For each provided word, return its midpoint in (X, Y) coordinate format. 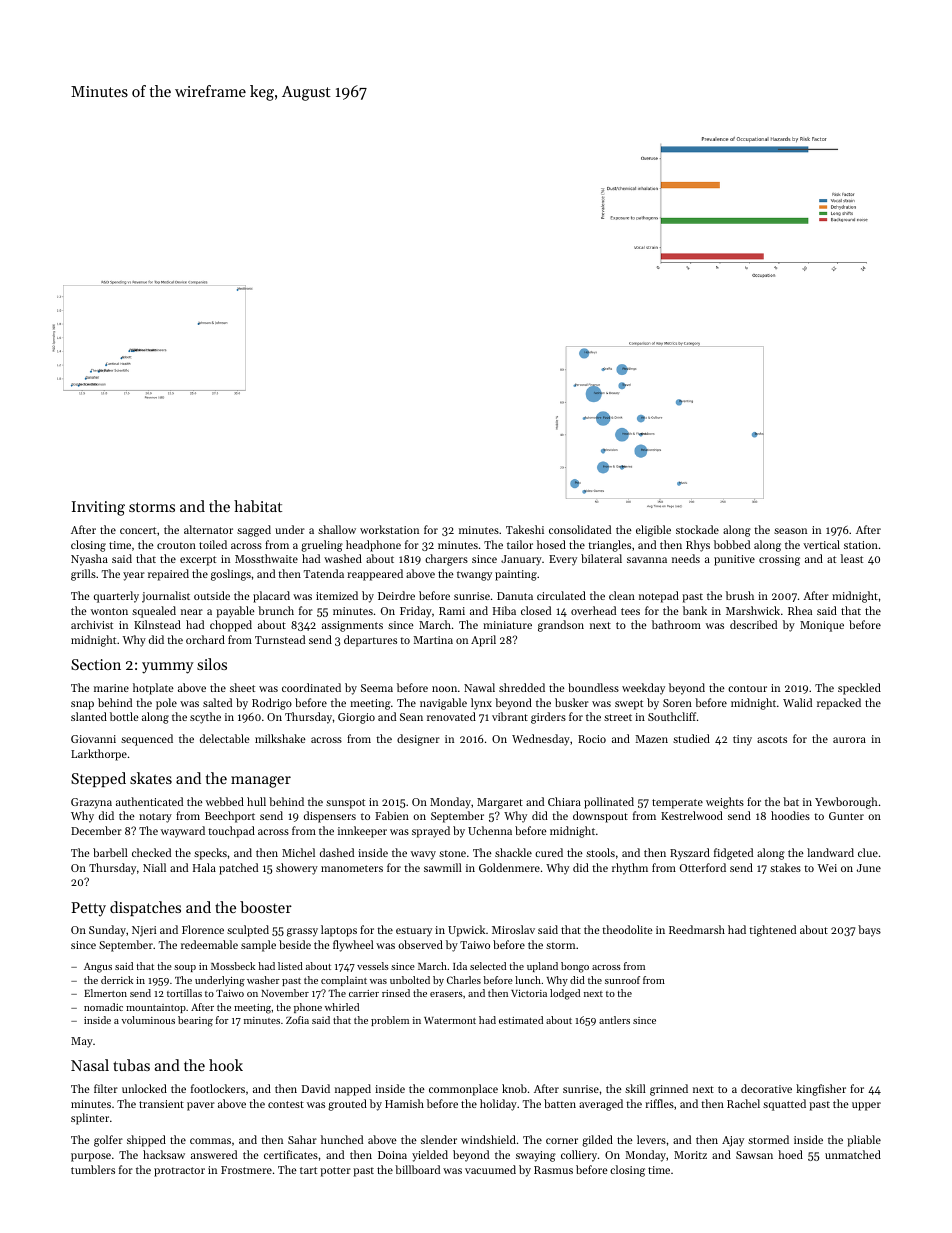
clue (868, 852)
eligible (653, 531)
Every (563, 560)
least (852, 558)
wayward (183, 832)
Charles (464, 980)
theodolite (627, 929)
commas (210, 1141)
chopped (231, 626)
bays (869, 931)
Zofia (297, 1020)
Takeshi (525, 529)
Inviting (98, 508)
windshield (488, 1139)
